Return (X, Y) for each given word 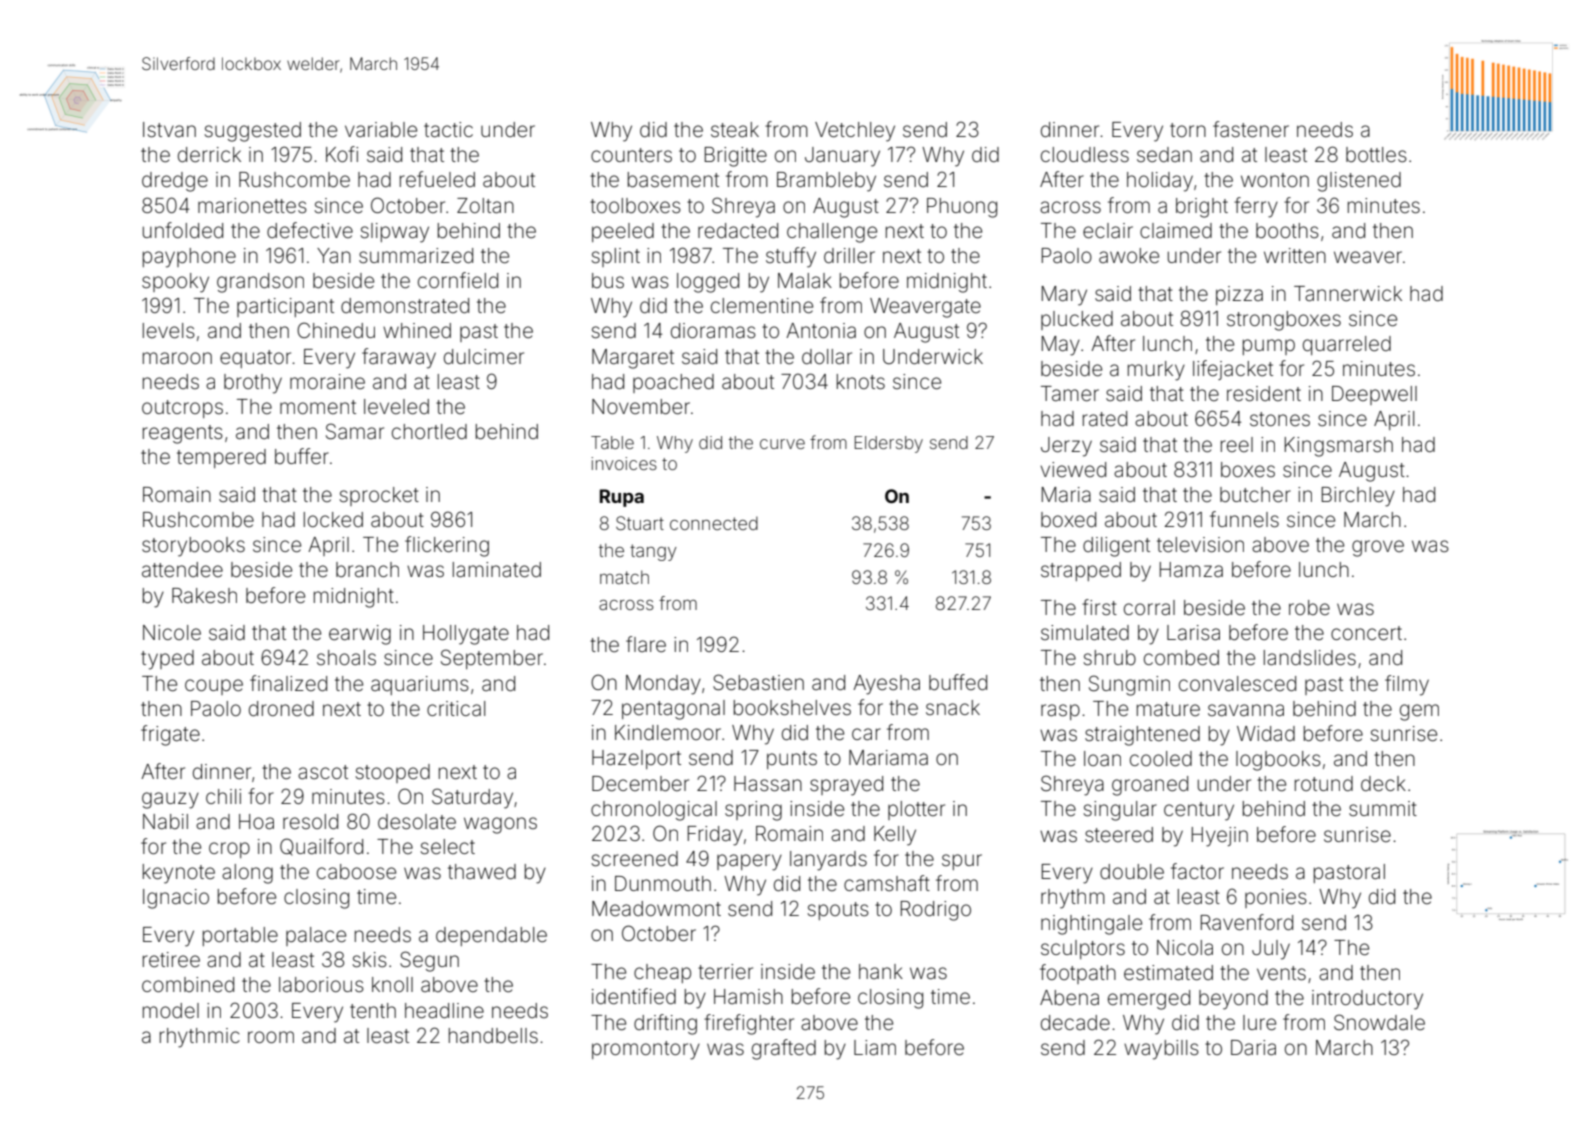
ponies (1276, 898)
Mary (1064, 296)
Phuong (962, 208)
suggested (252, 132)
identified (634, 996)
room (271, 1037)
